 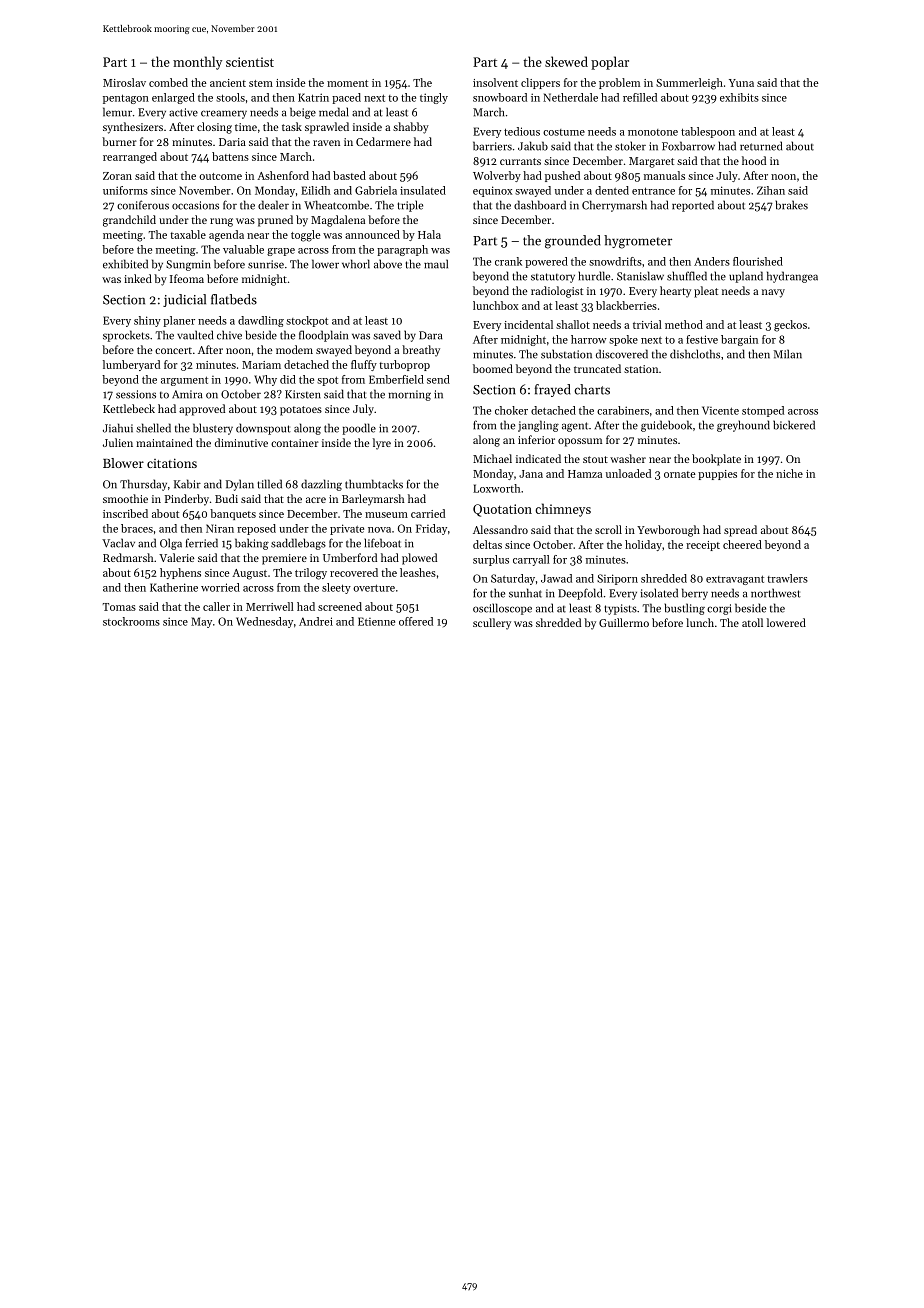 What do you see at coordinates (269, 484) in the page?
I see `tilled` at bounding box center [269, 484].
